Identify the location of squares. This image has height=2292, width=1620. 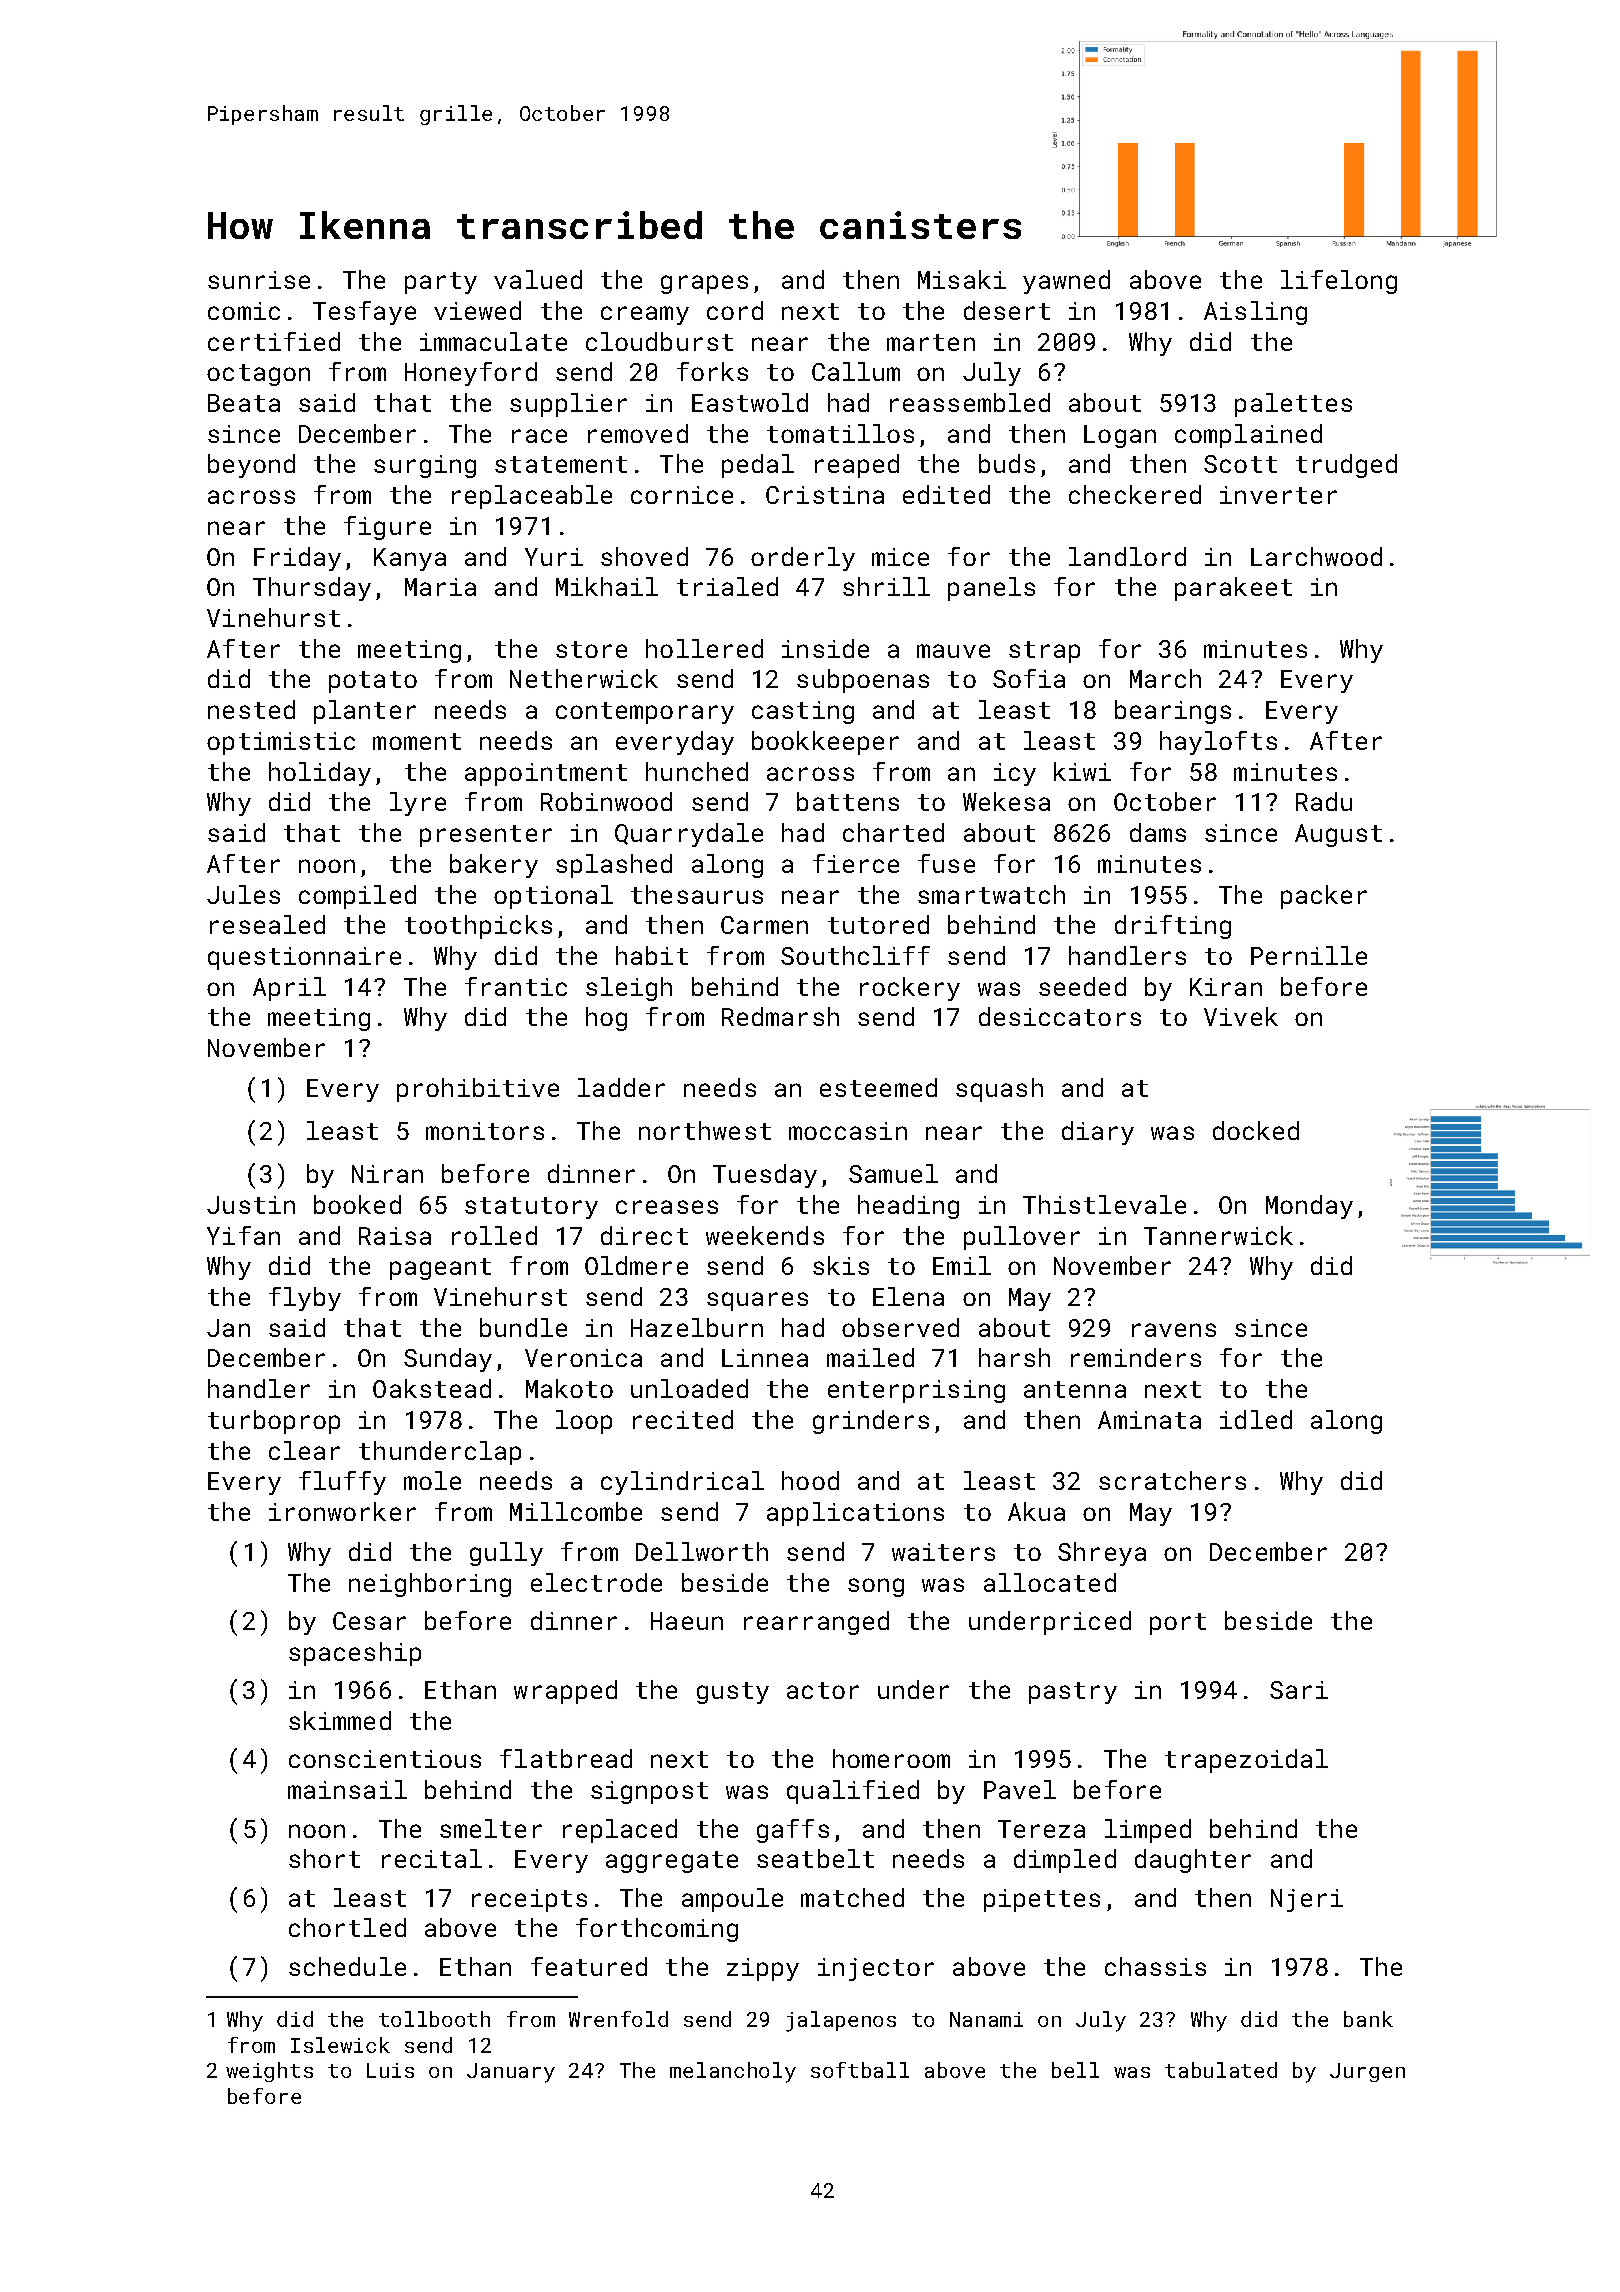
(757, 1301).
